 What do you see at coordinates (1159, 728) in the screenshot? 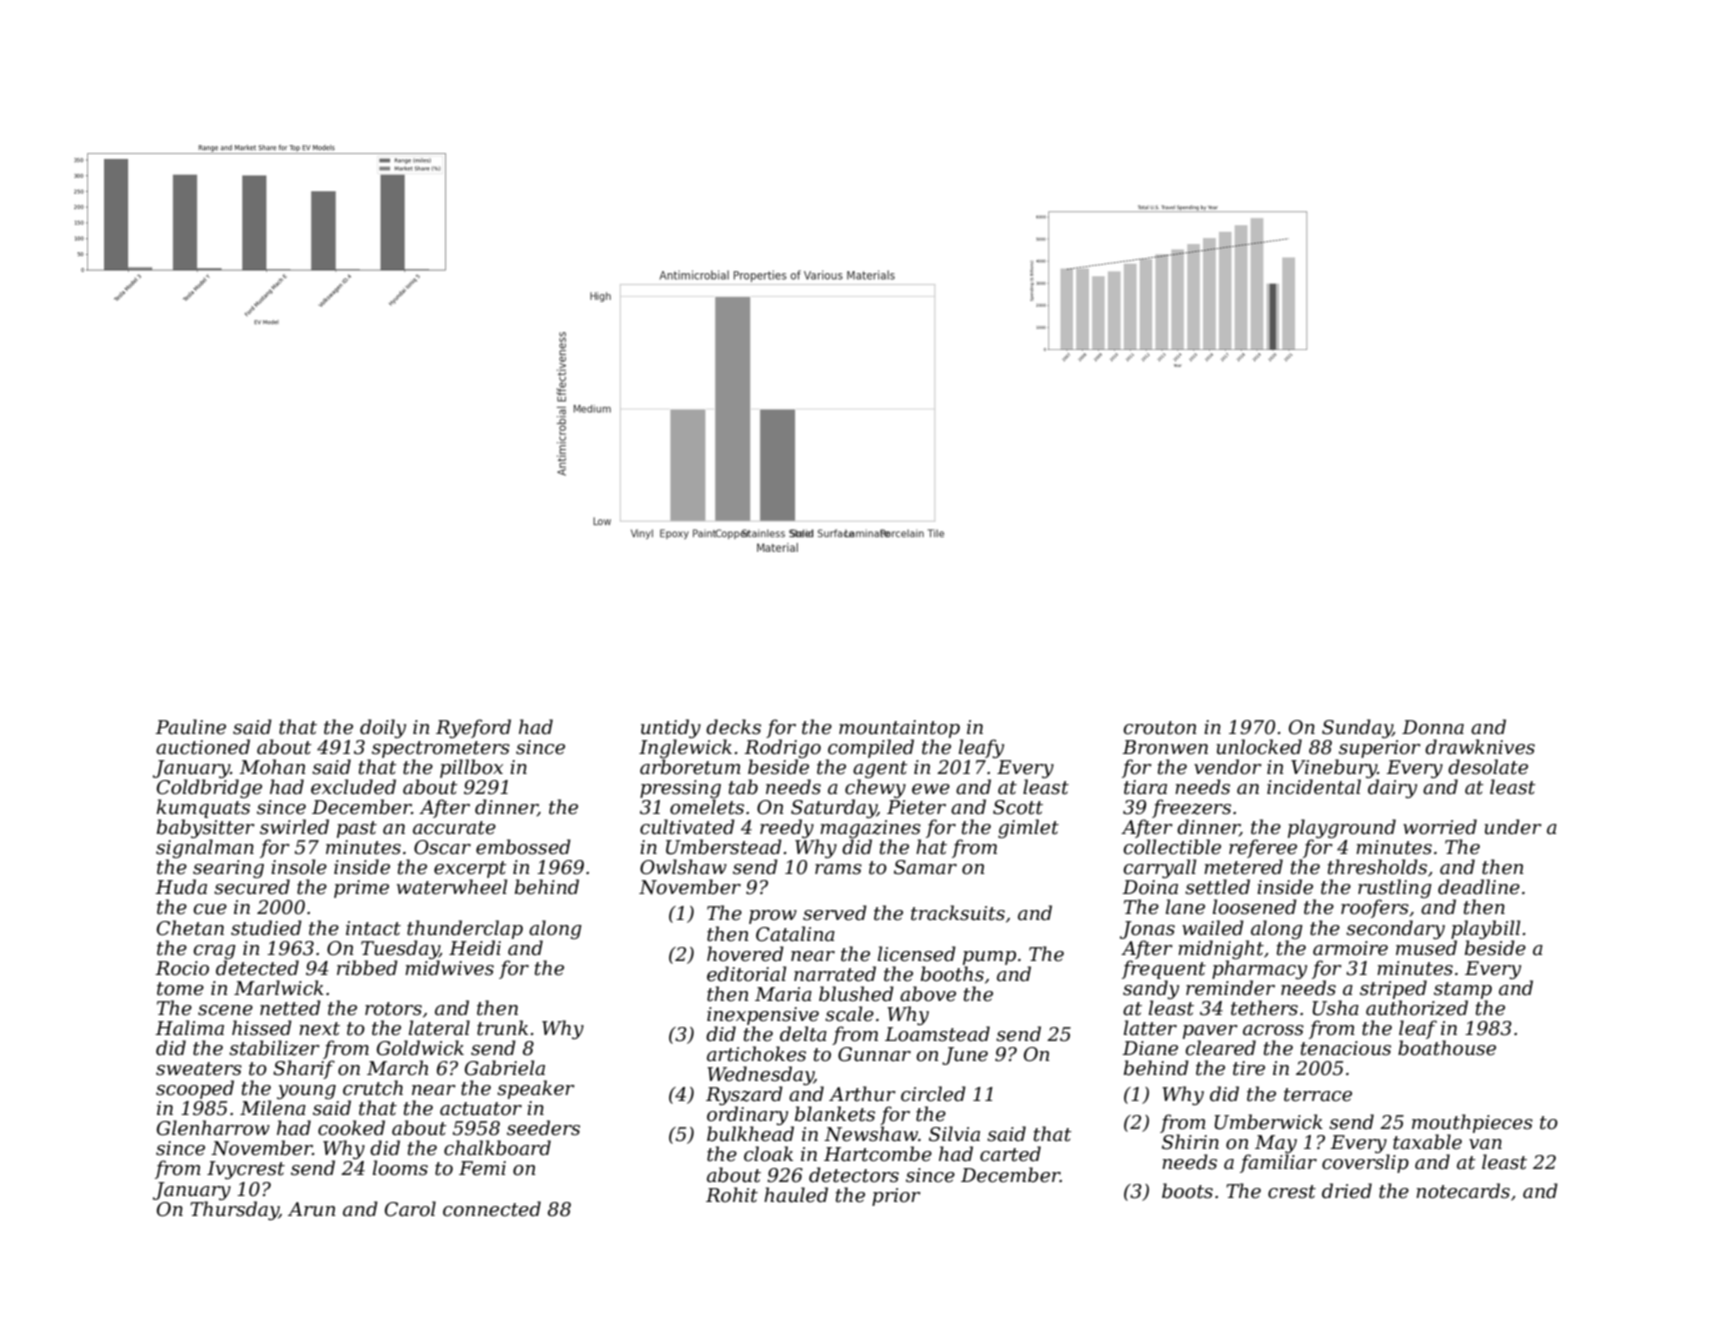
I see `crouton` at bounding box center [1159, 728].
